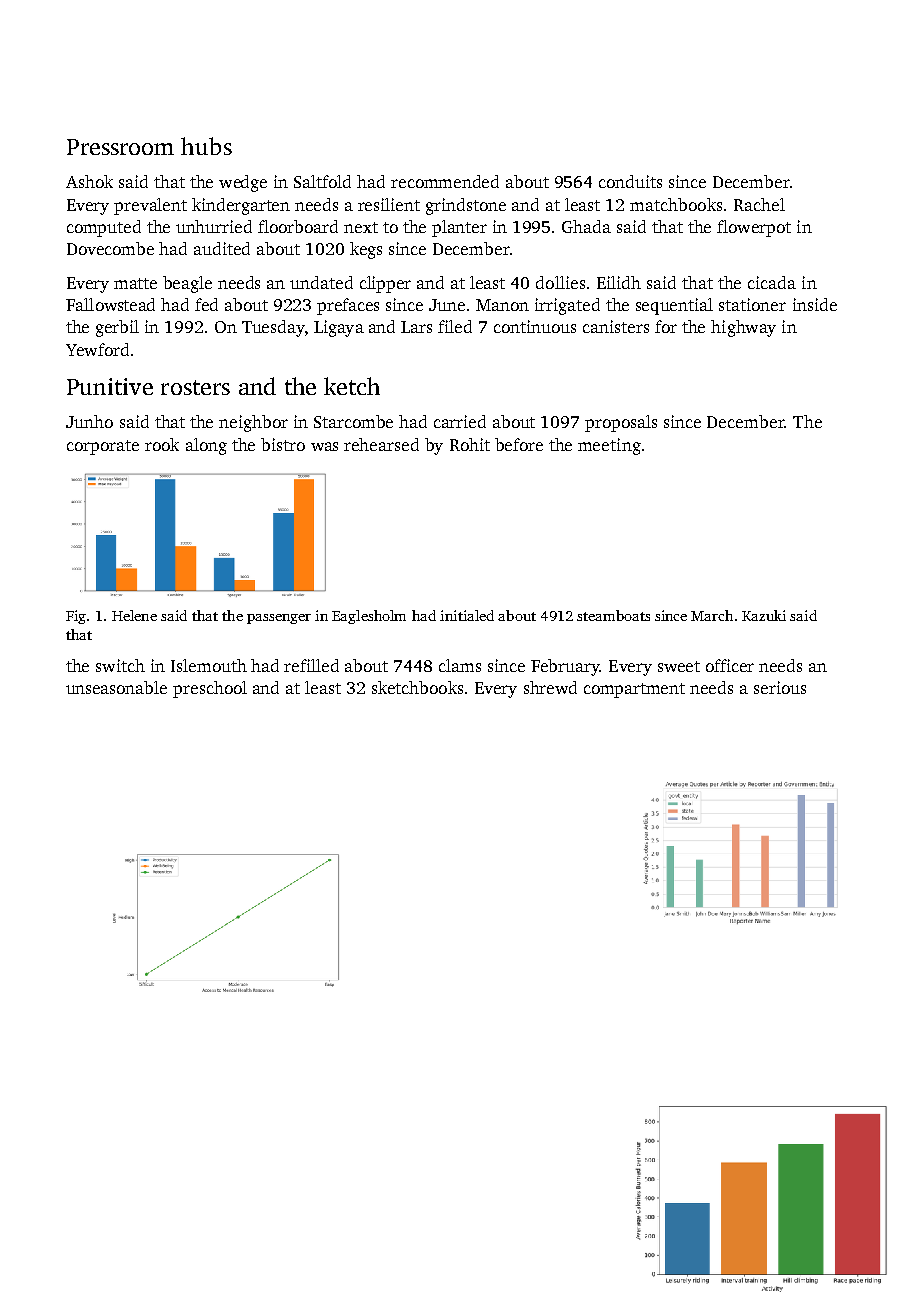  I want to click on hubs, so click(206, 146).
